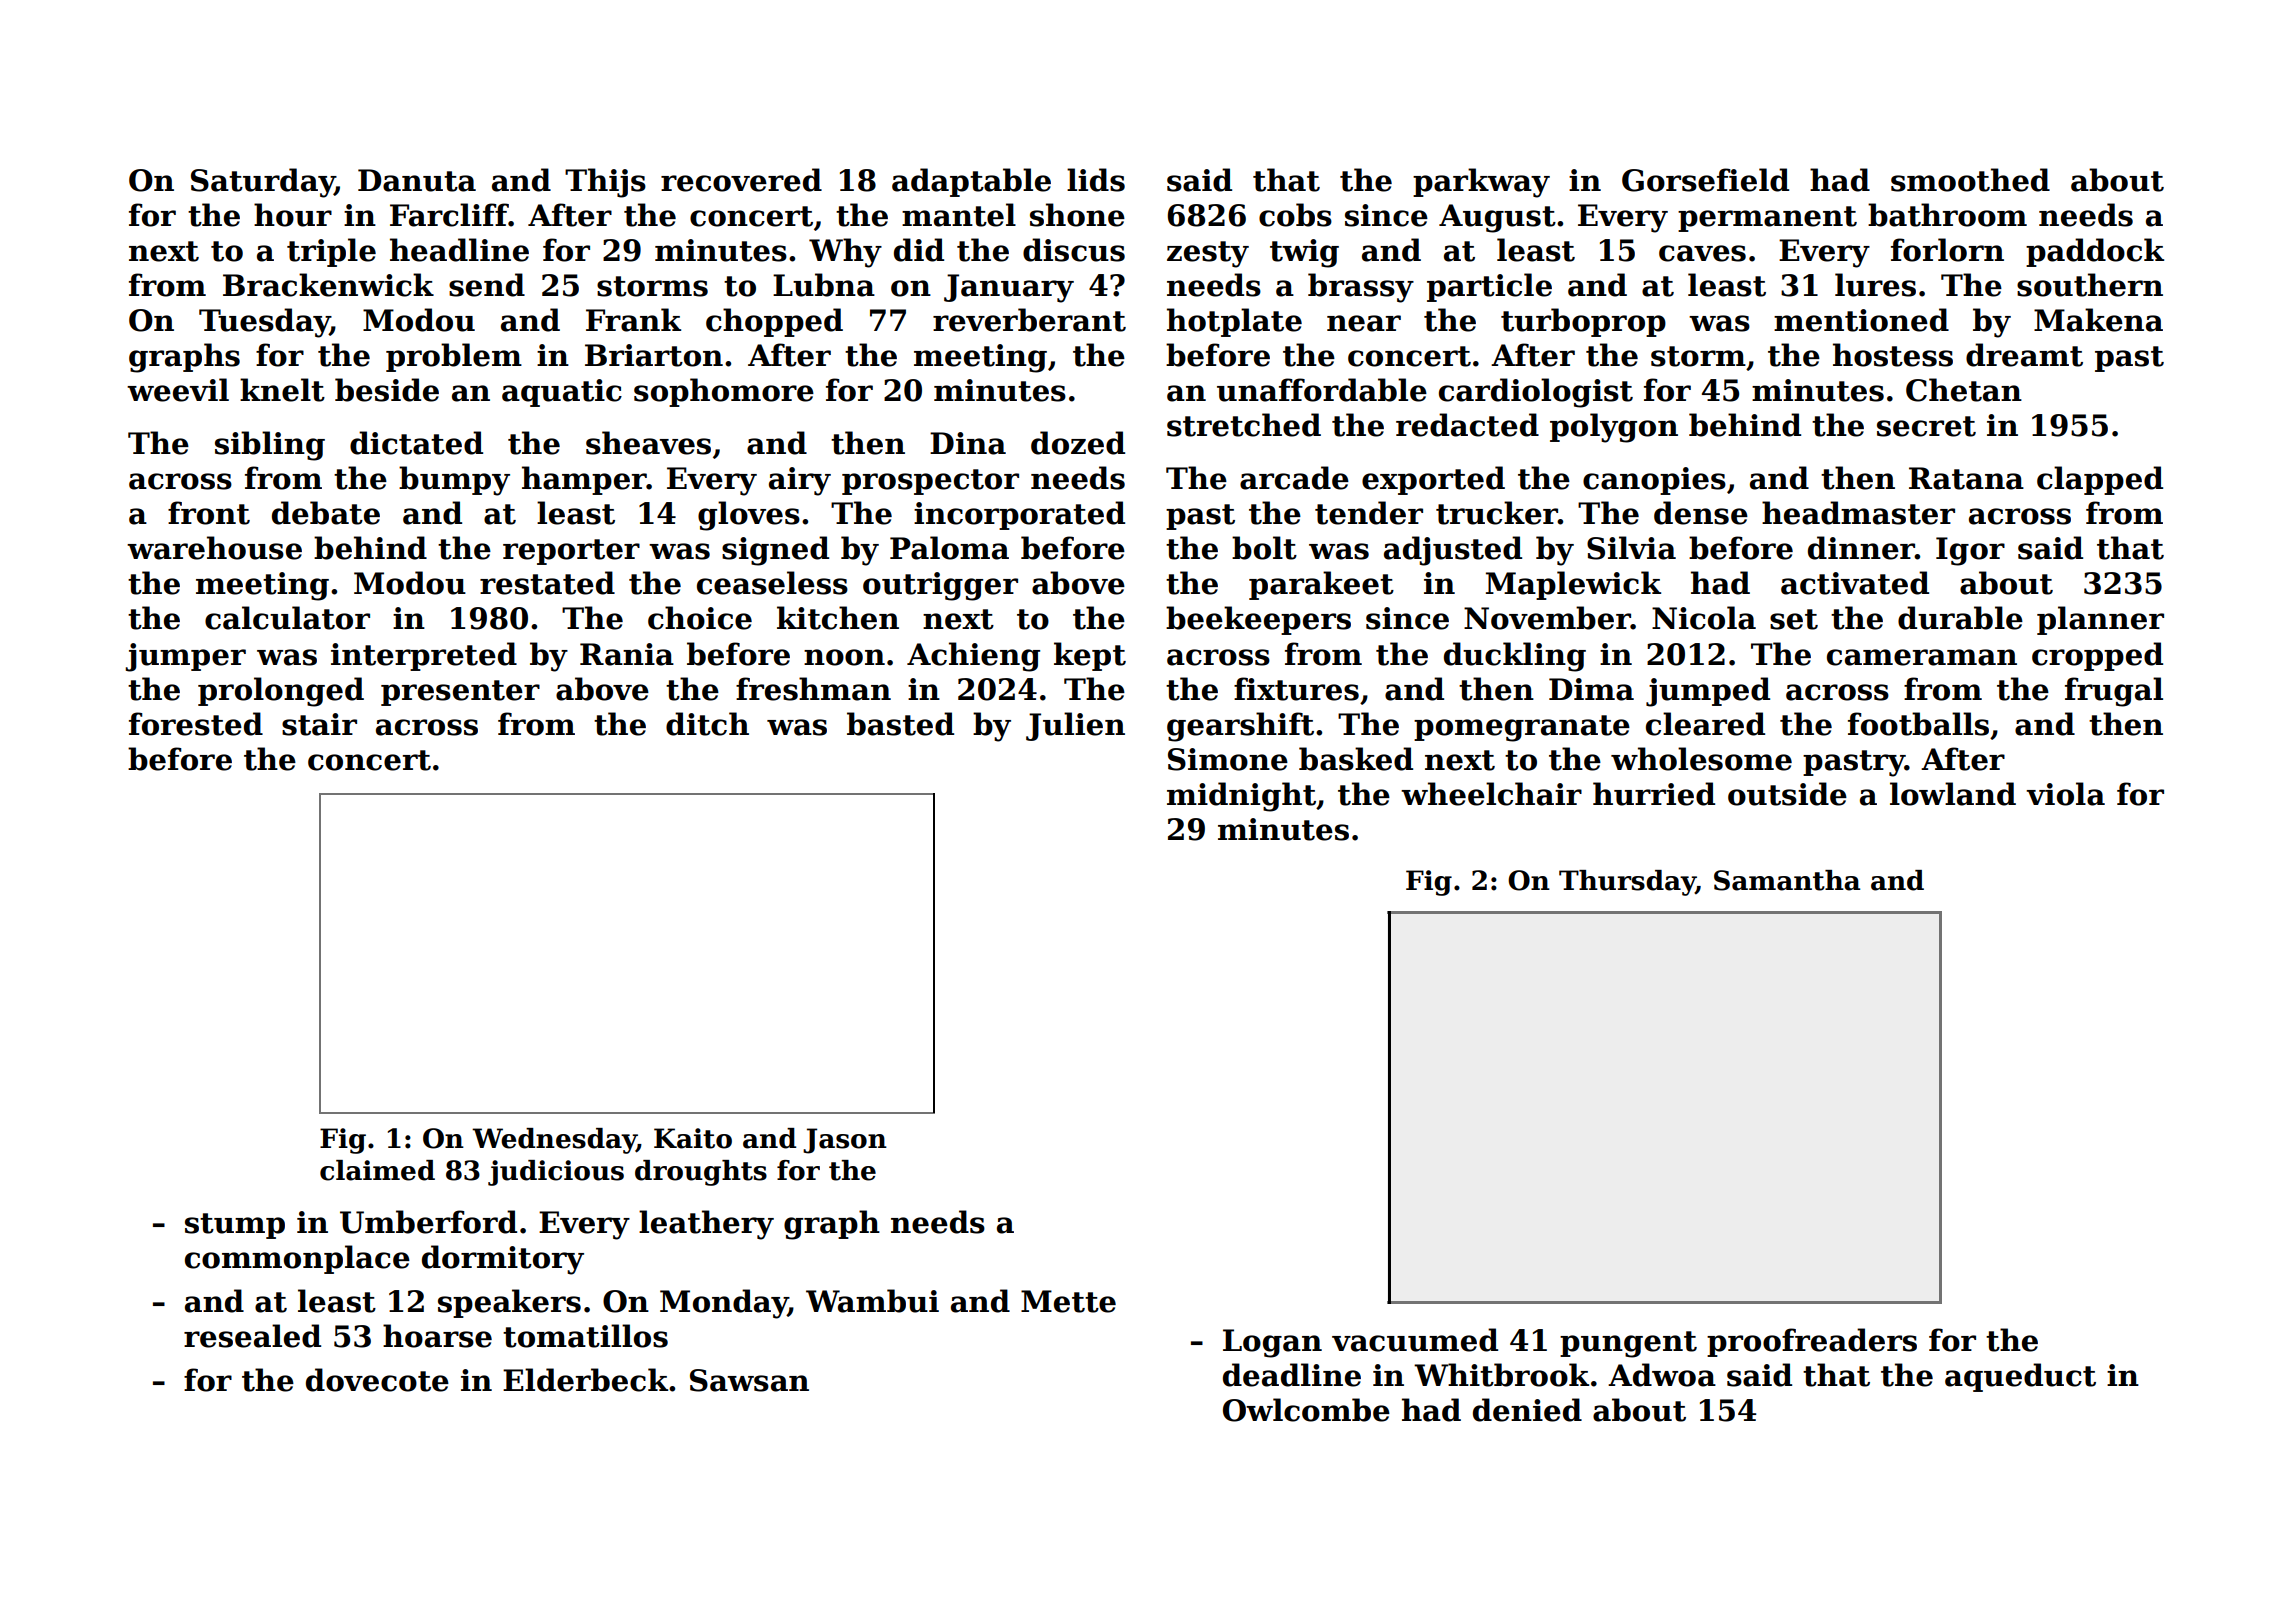  What do you see at coordinates (1096, 180) in the screenshot?
I see `lids` at bounding box center [1096, 180].
